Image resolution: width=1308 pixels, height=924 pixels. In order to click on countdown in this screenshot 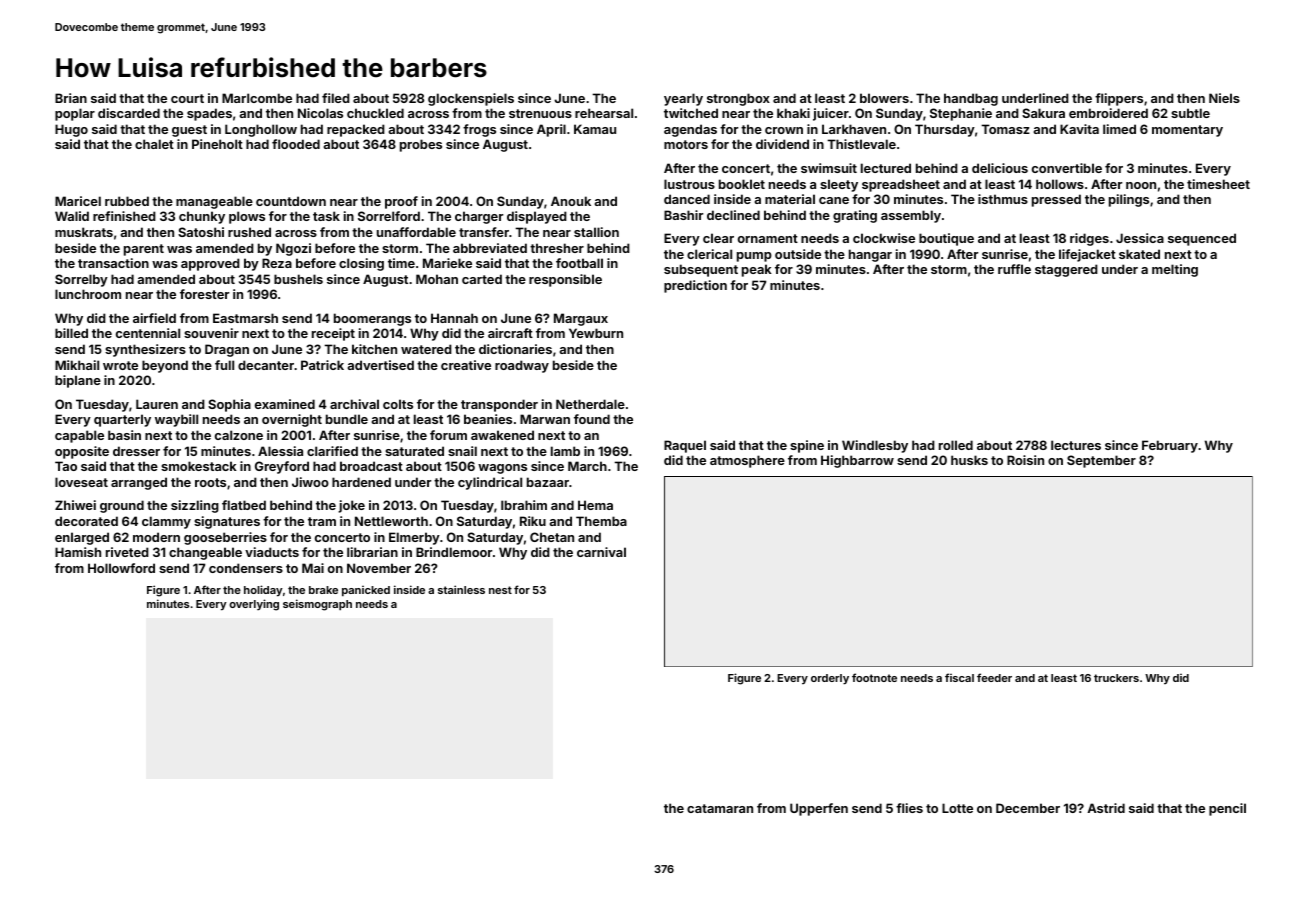, I will do `click(291, 201)`.
